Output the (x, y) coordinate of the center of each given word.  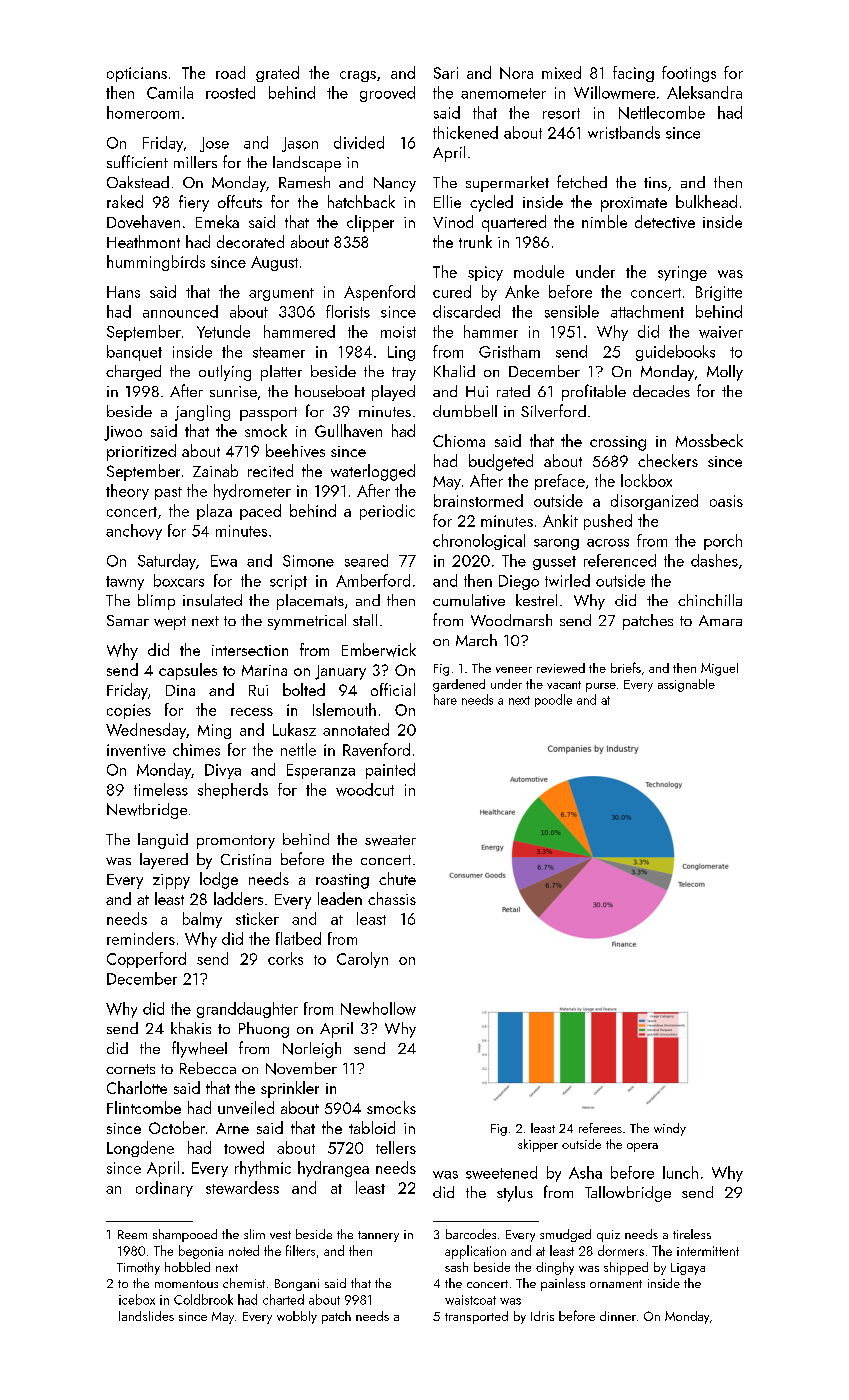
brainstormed (478, 500)
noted (244, 1250)
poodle (553, 700)
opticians (137, 74)
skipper (538, 1145)
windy (670, 1129)
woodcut (365, 789)
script (288, 582)
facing (633, 74)
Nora (516, 73)
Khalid (454, 371)
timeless (161, 789)
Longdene (140, 1149)
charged (133, 373)
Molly (725, 373)
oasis (726, 501)
